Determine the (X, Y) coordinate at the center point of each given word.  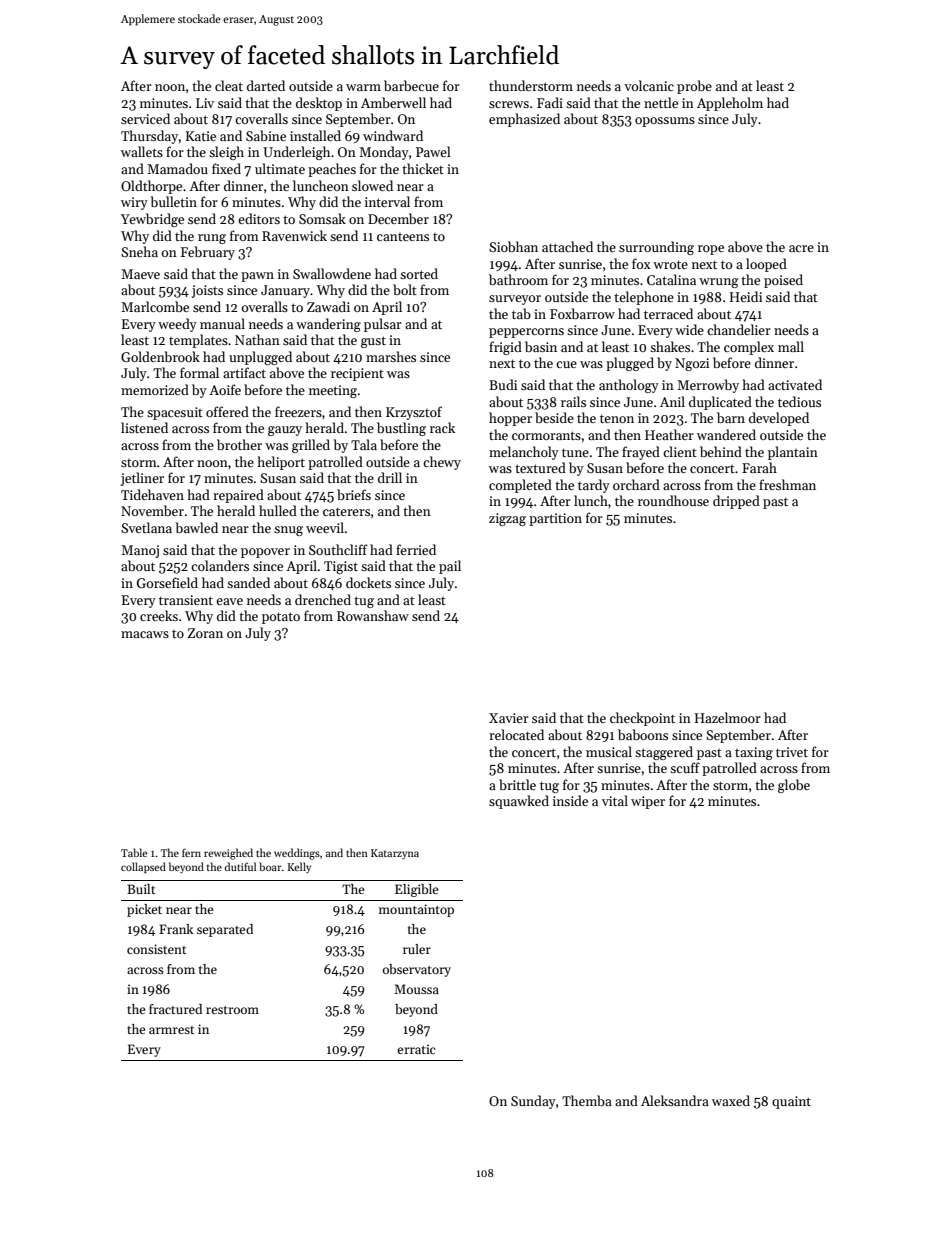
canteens (403, 237)
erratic (416, 1049)
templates (198, 341)
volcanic (649, 85)
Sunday (533, 1102)
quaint (791, 1102)
